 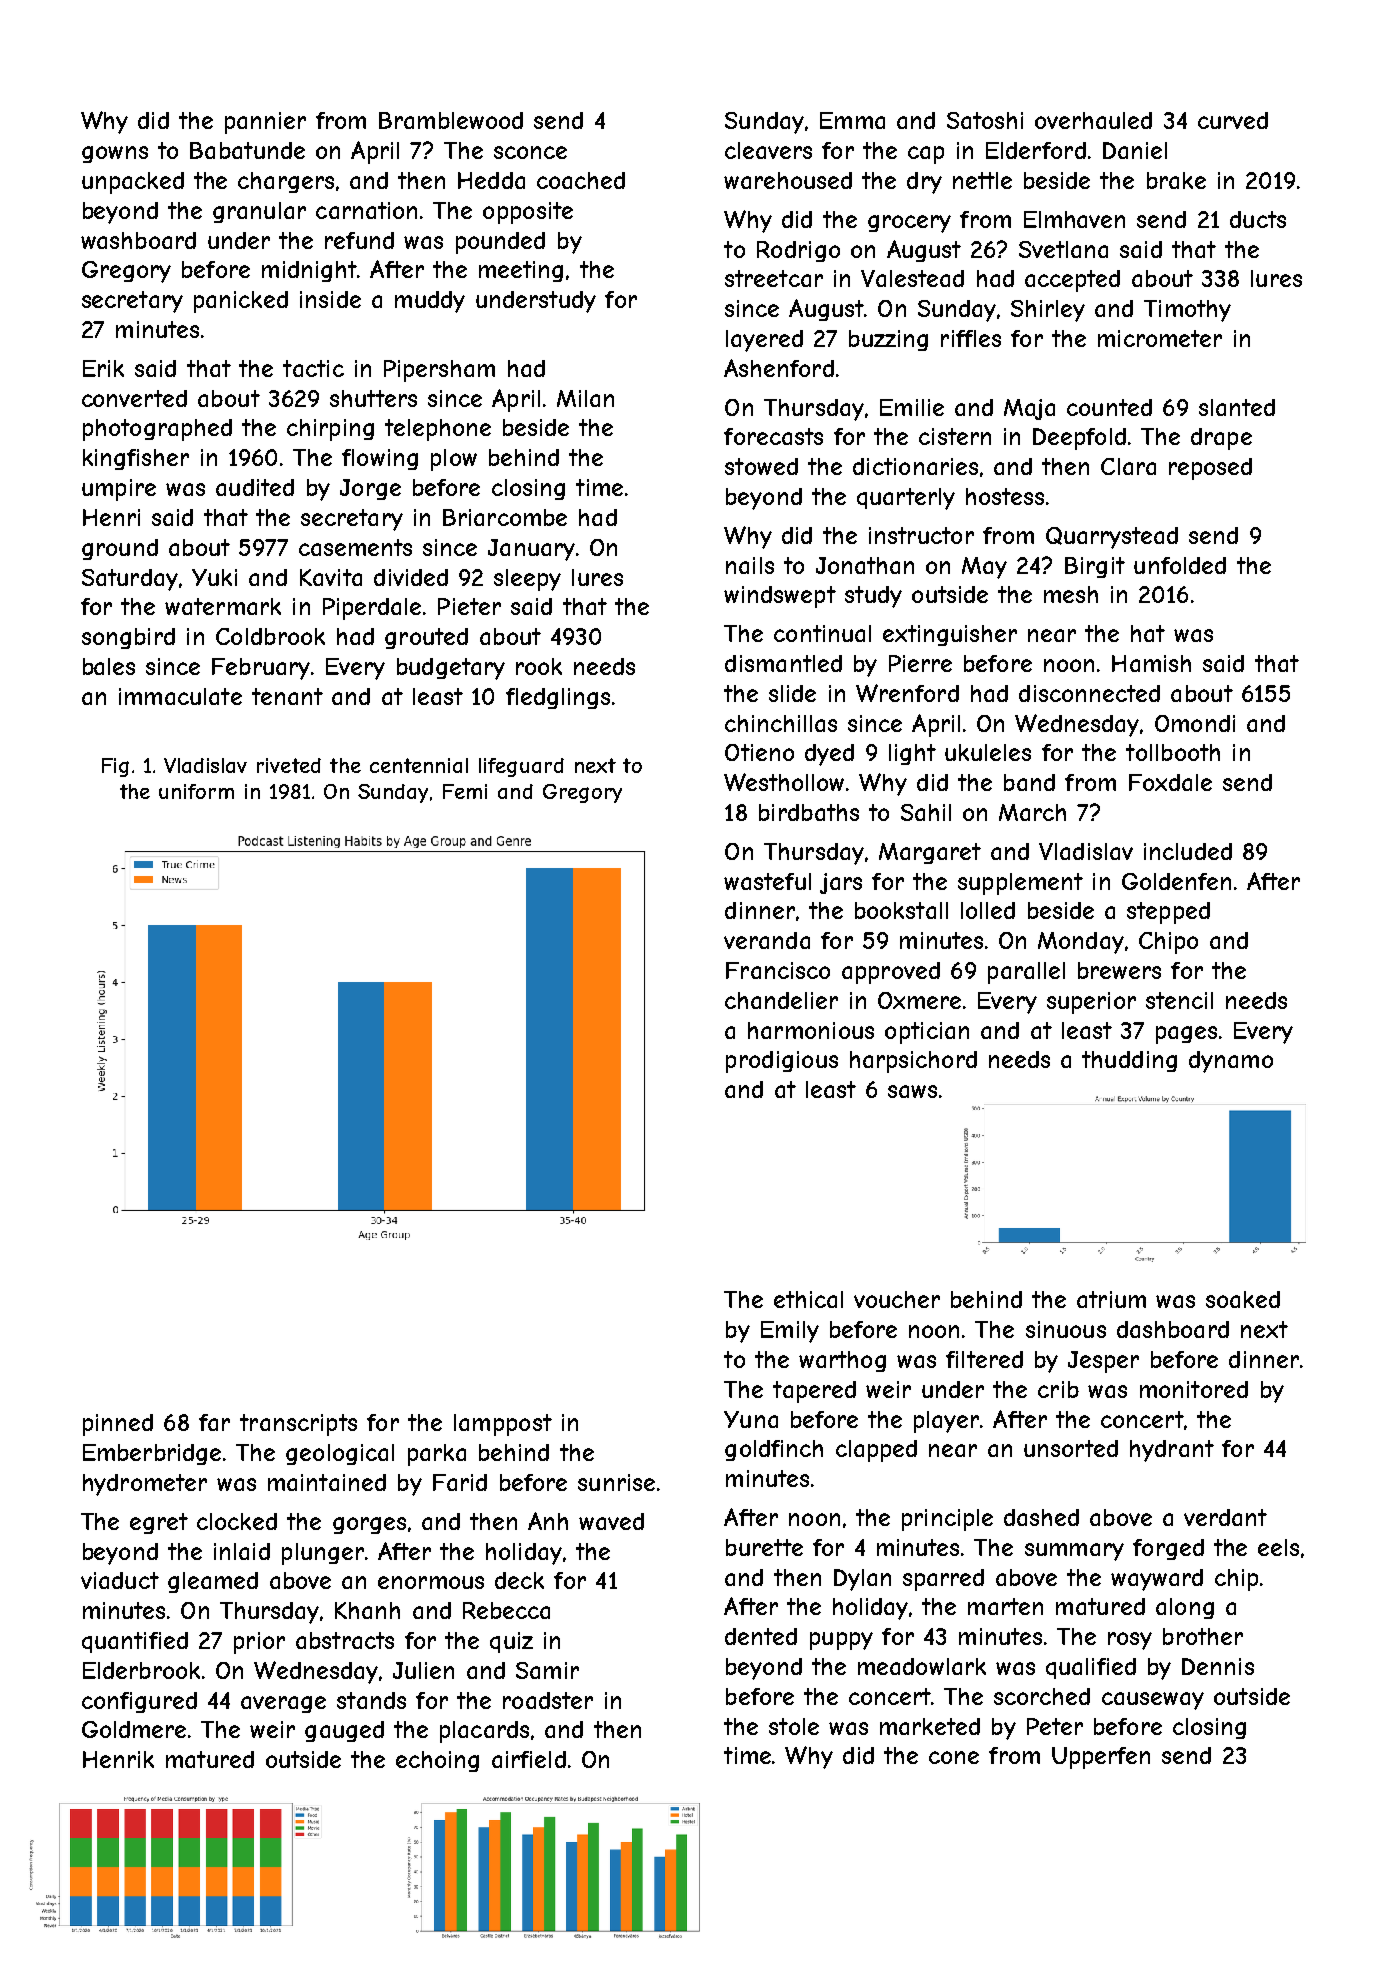 What do you see at coordinates (530, 152) in the document?
I see `sconce` at bounding box center [530, 152].
